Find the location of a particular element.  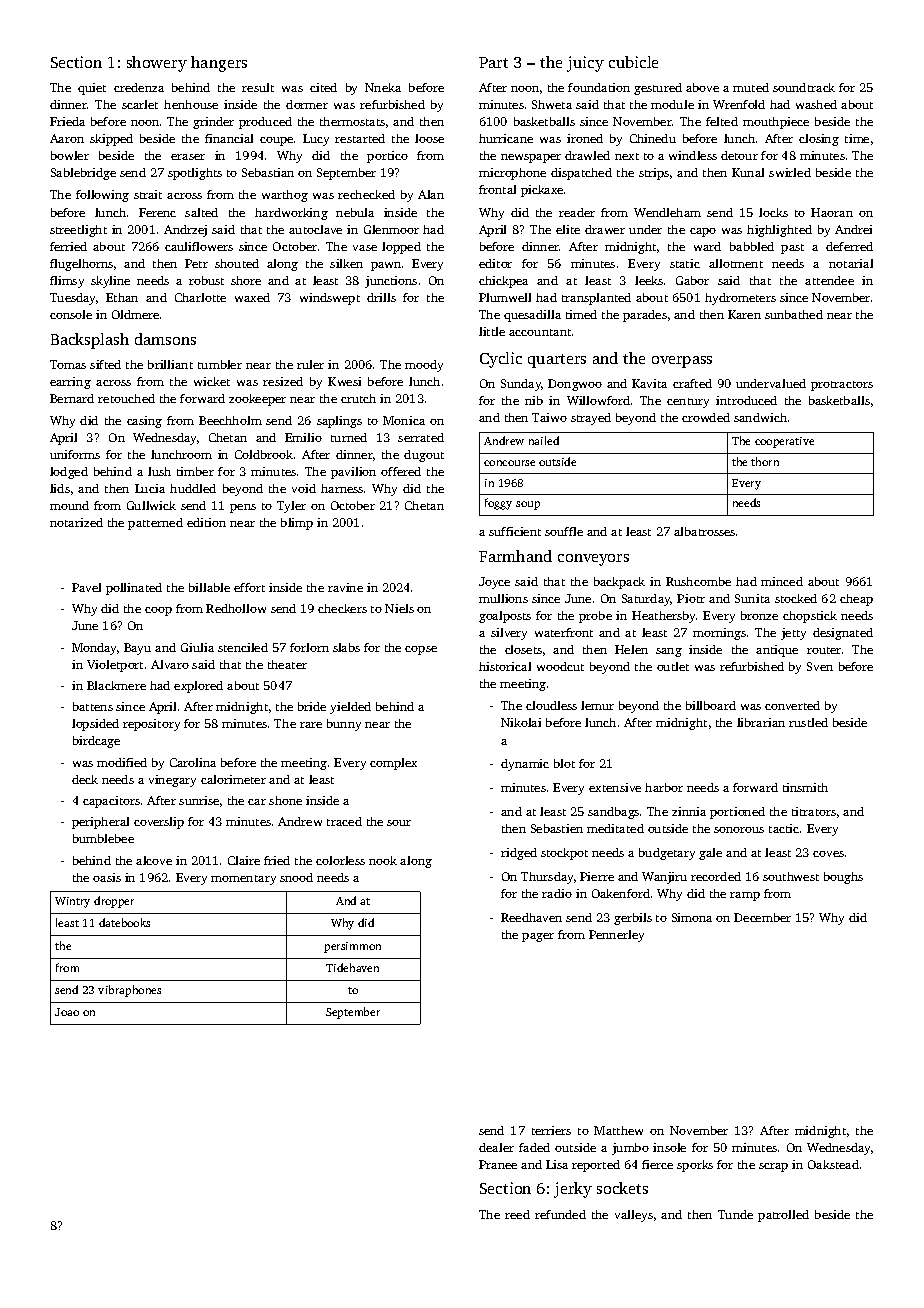

explored is located at coordinates (198, 687).
